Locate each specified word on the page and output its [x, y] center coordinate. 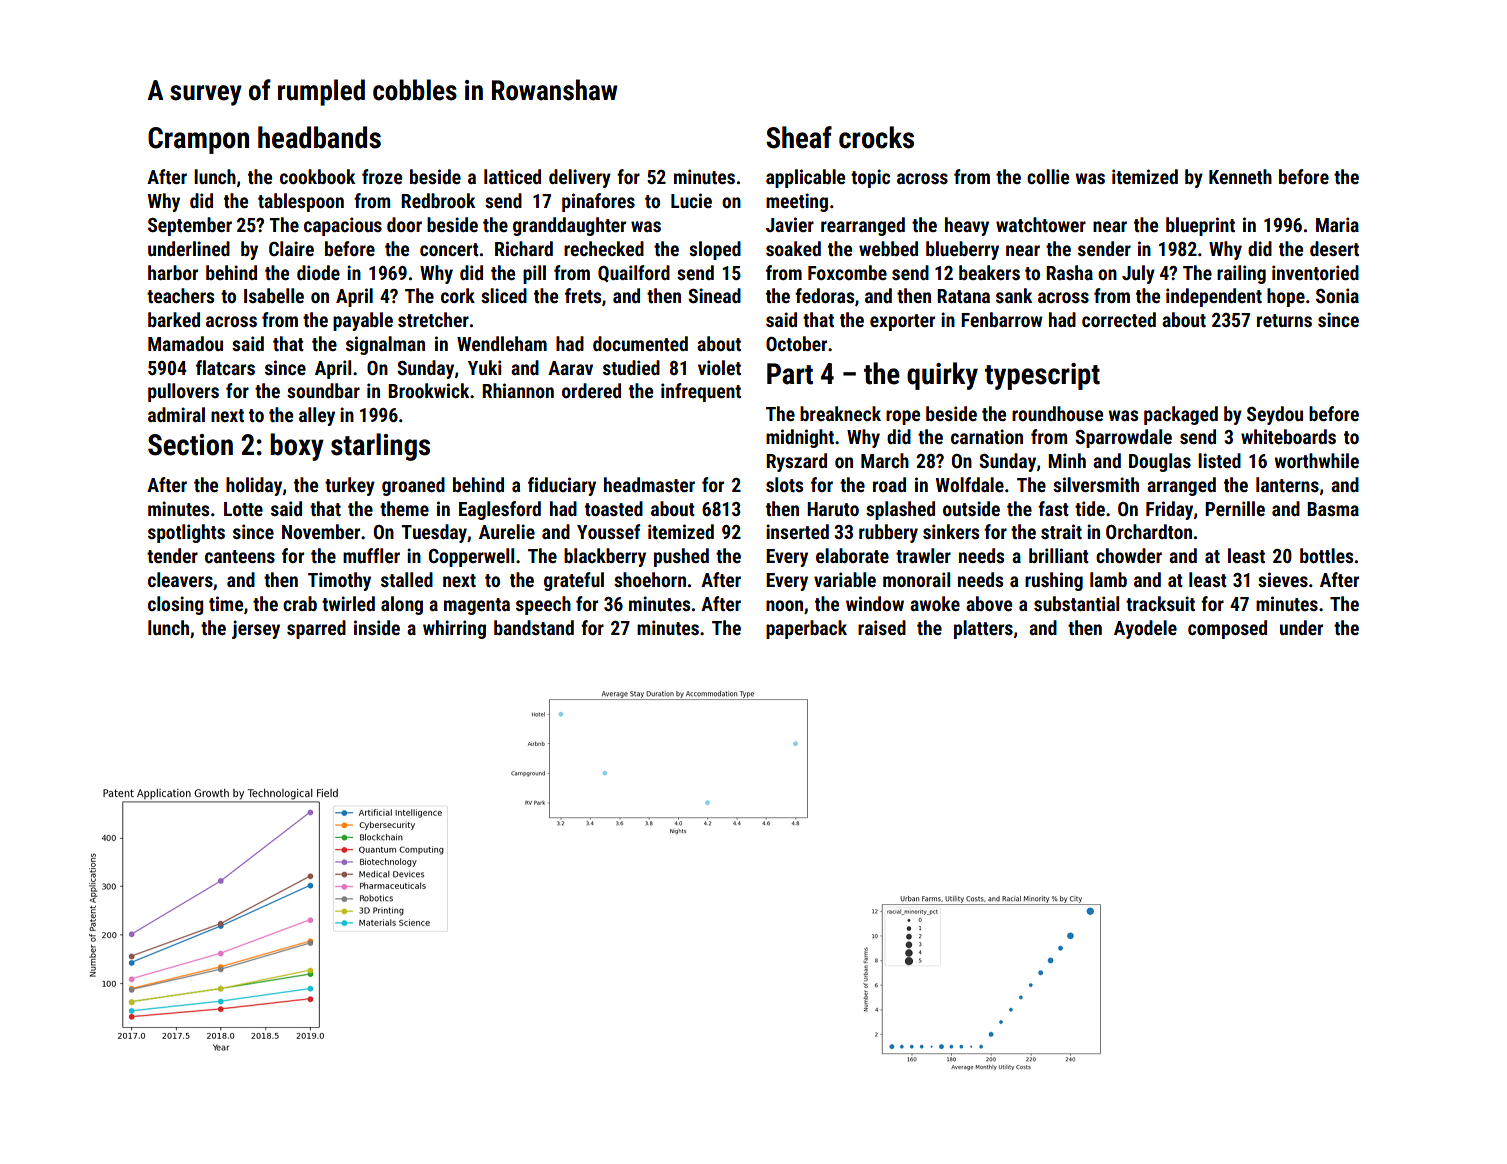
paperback [806, 629]
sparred [316, 629]
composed [1227, 629]
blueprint [1200, 226]
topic [870, 178]
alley [317, 416]
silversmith [1096, 484]
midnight [800, 438]
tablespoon [301, 202]
